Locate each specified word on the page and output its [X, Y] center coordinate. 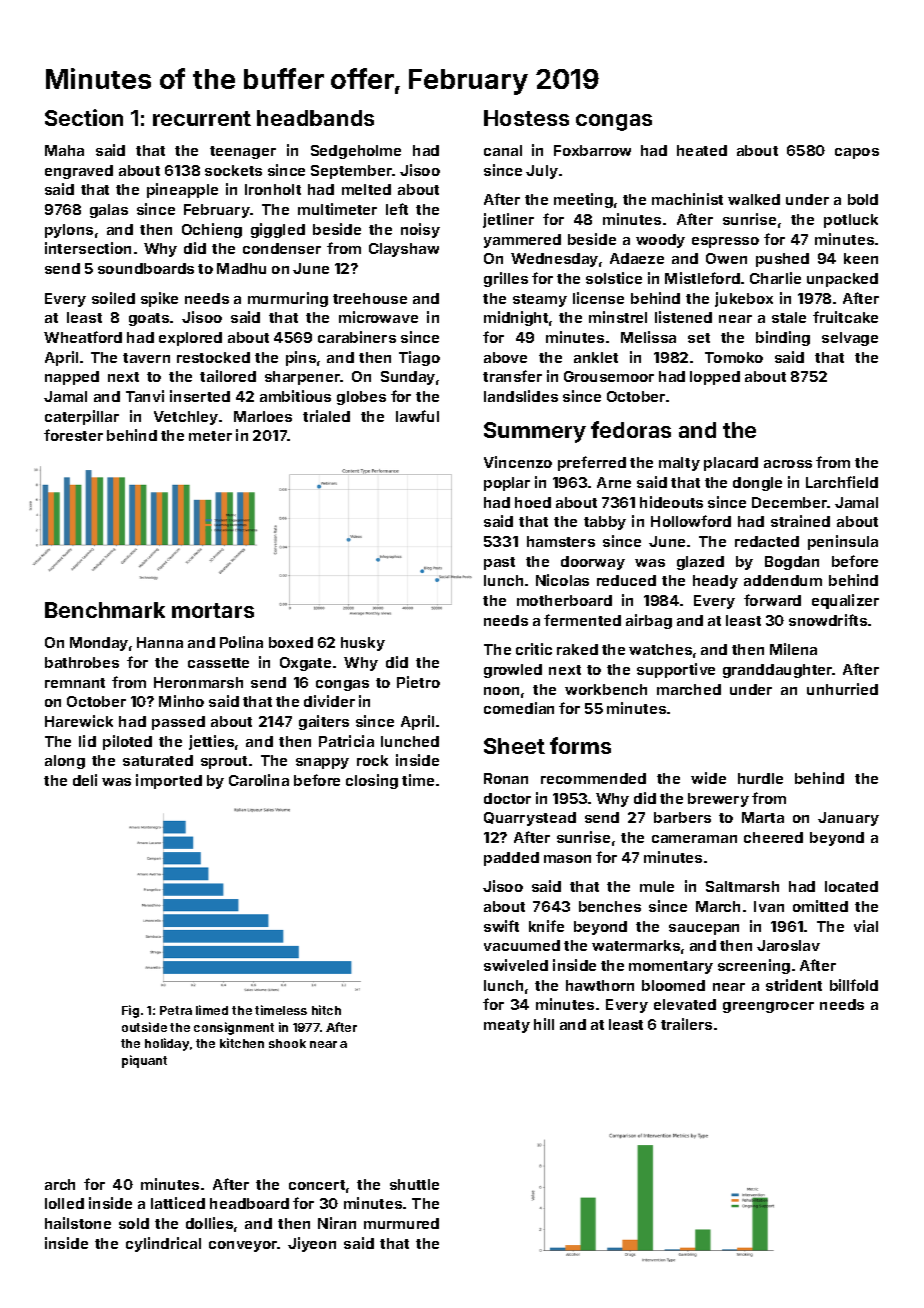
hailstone [78, 1223]
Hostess [526, 118]
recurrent [202, 118]
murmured [401, 1223]
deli [85, 780]
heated [702, 150]
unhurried [842, 689]
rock [372, 760]
